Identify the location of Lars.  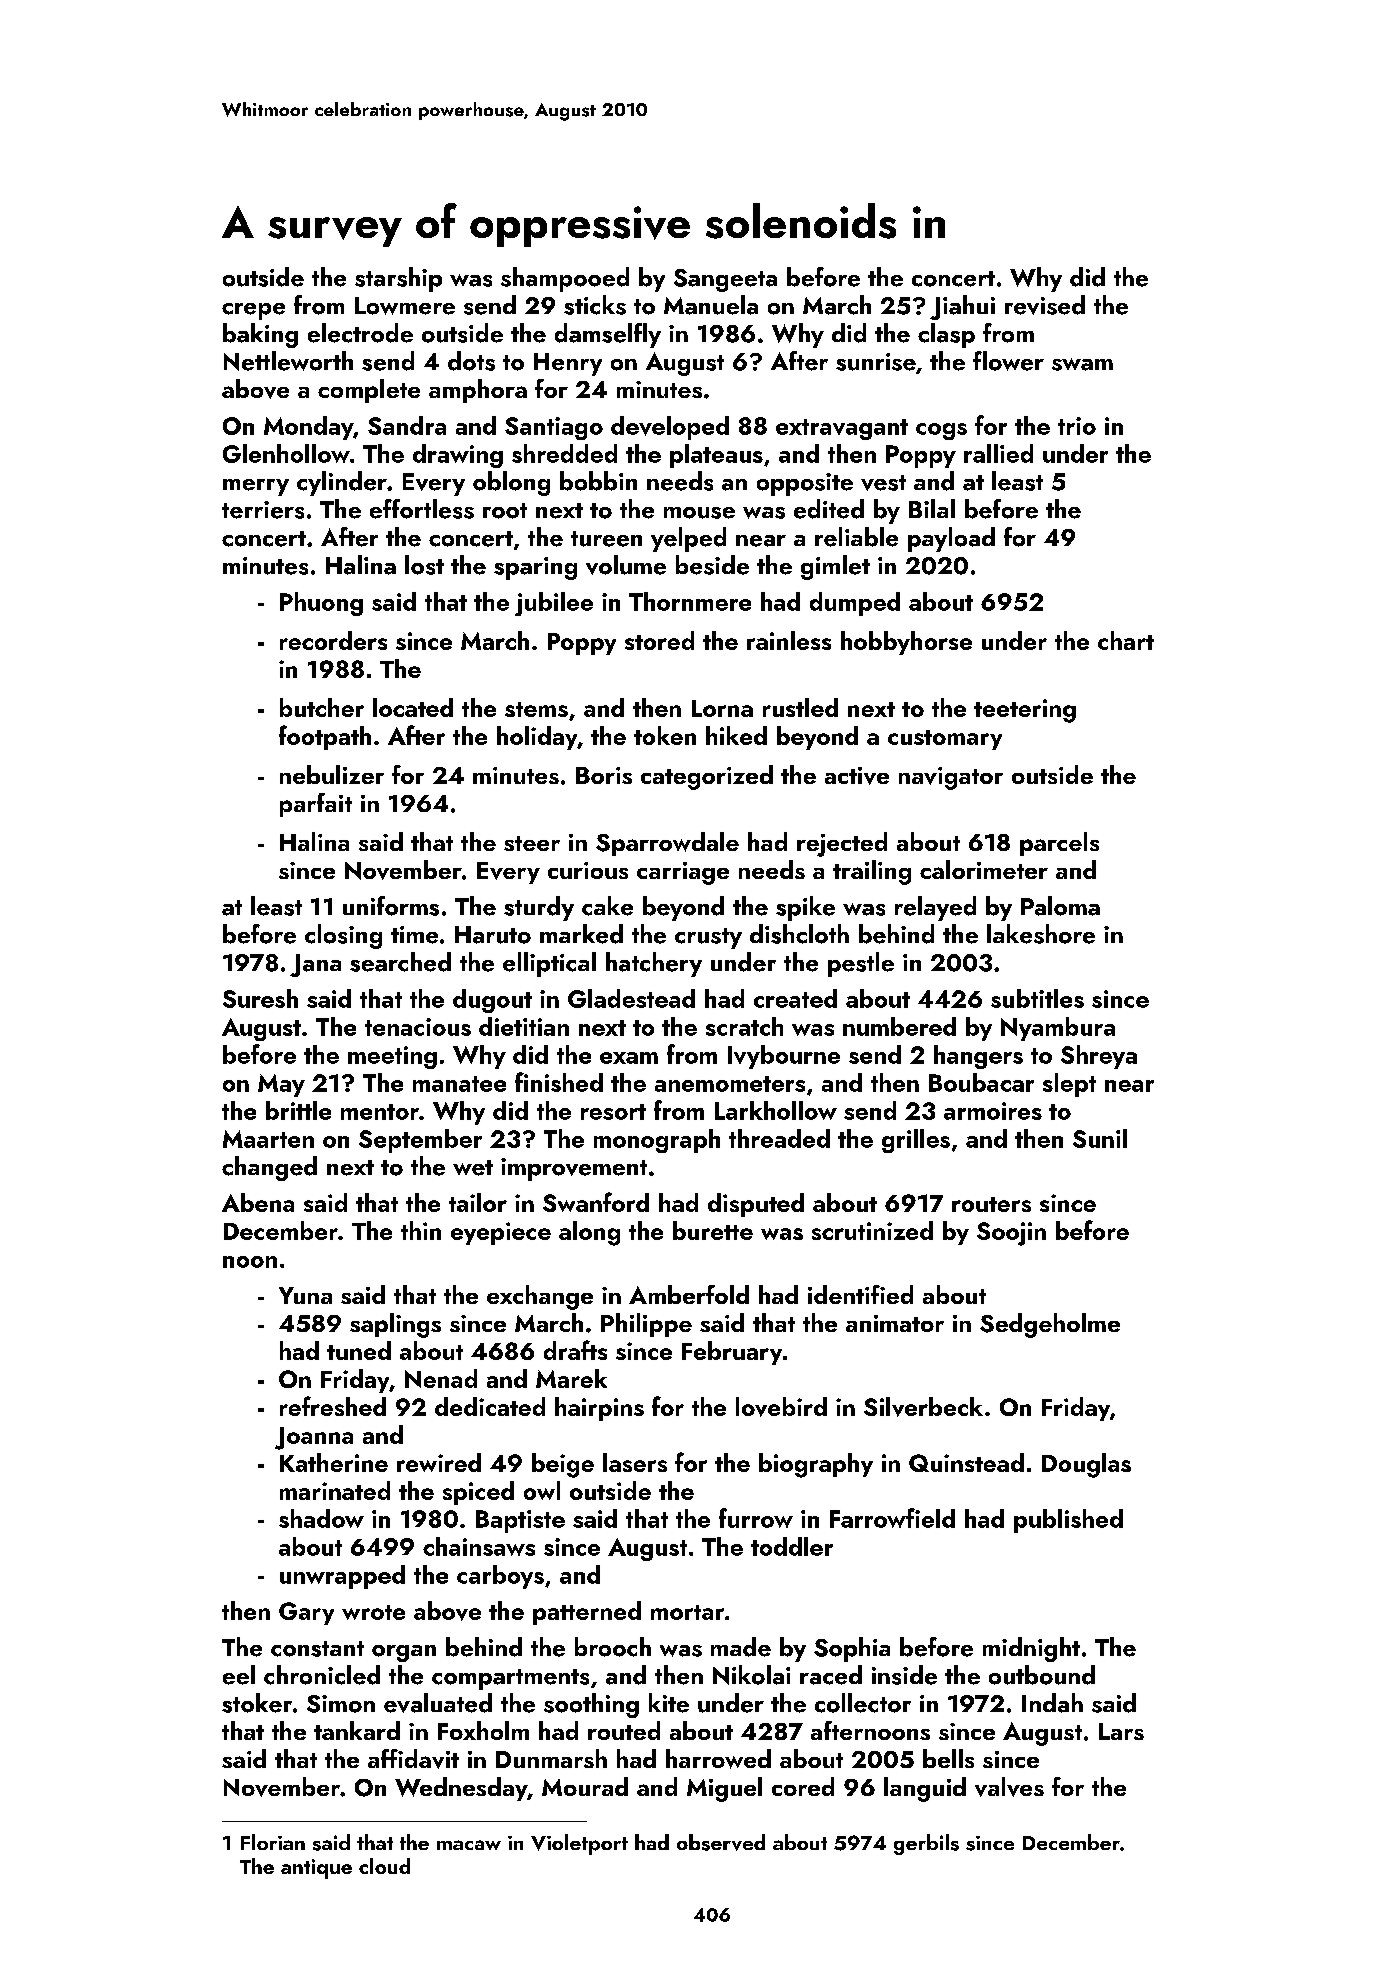
(1121, 1731).
